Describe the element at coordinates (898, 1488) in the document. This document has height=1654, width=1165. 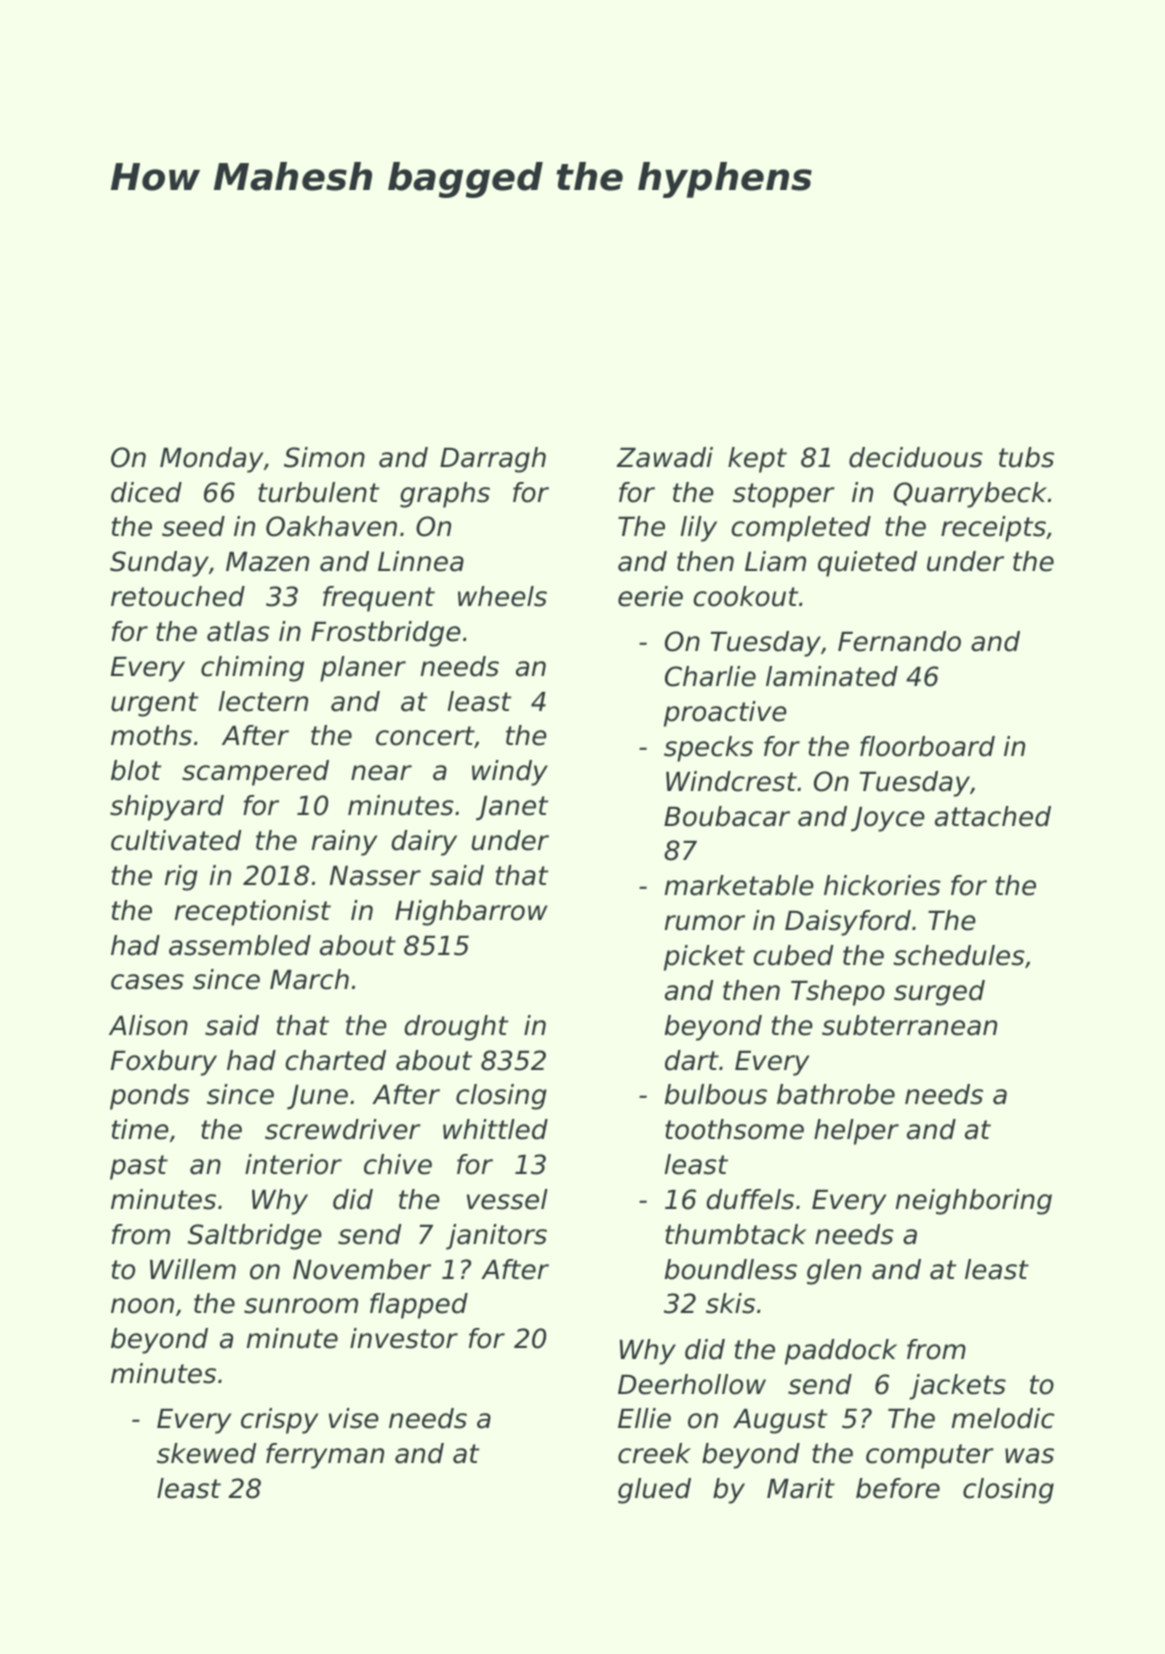
I see `before` at that location.
